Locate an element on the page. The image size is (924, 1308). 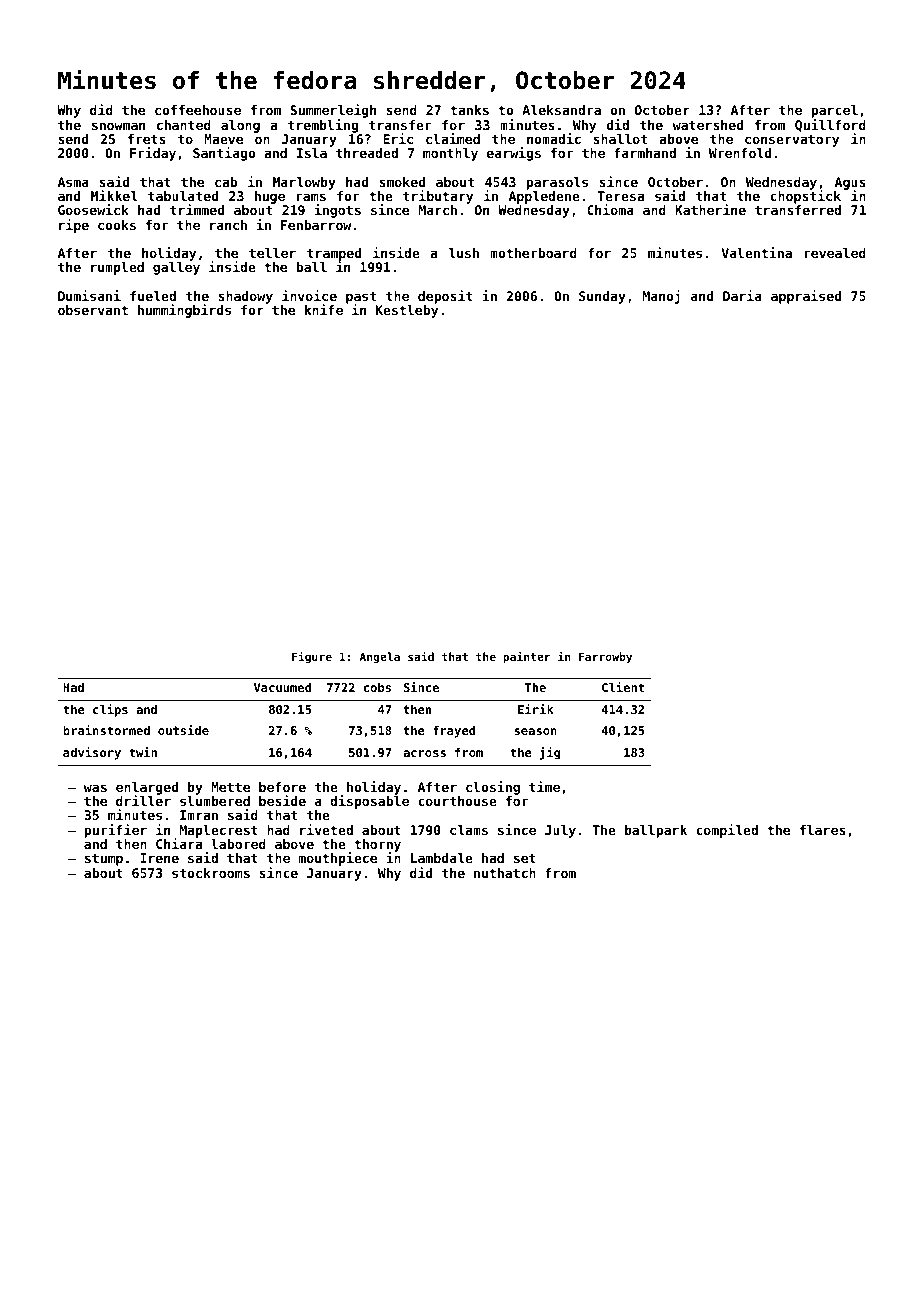
ripe is located at coordinates (74, 226).
